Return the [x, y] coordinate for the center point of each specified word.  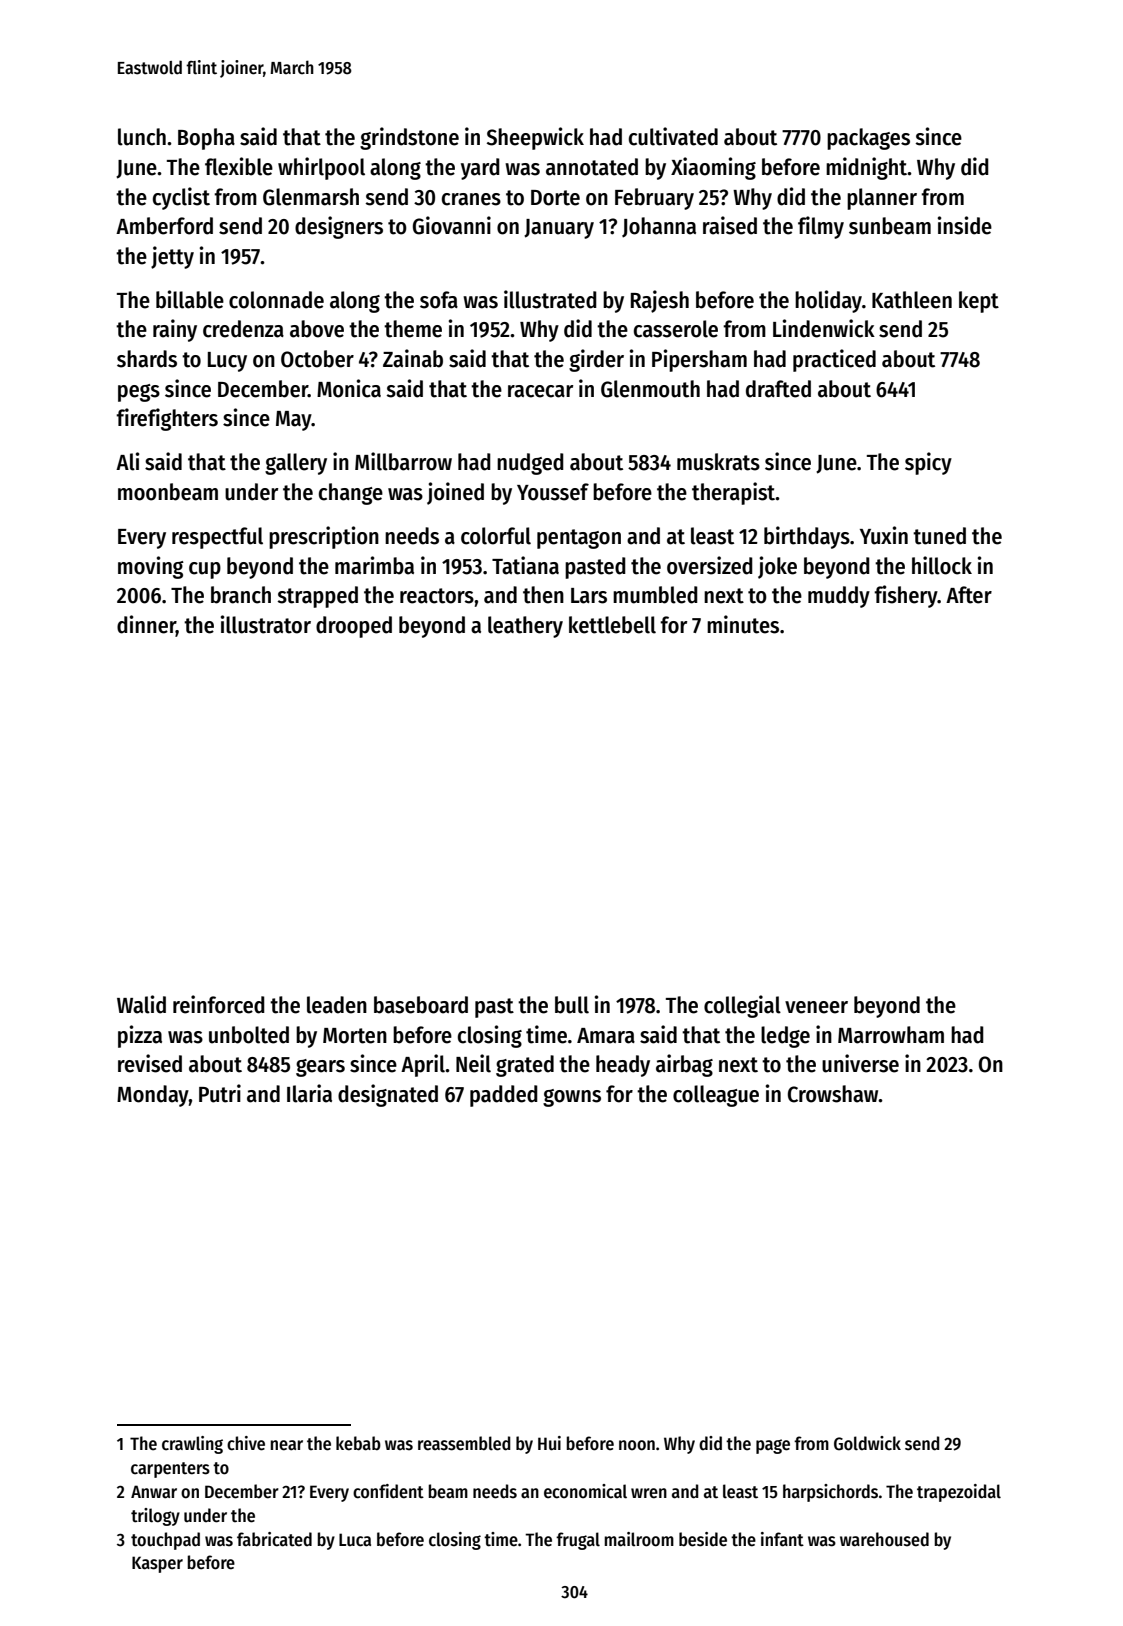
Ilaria [309, 1093]
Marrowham [891, 1035]
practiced [834, 360]
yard [480, 169]
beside [703, 1539]
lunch [142, 137]
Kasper [157, 1564]
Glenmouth [650, 389]
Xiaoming [713, 168]
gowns [572, 1098]
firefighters [167, 419]
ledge [785, 1037]
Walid [141, 1004]
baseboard [421, 1005]
